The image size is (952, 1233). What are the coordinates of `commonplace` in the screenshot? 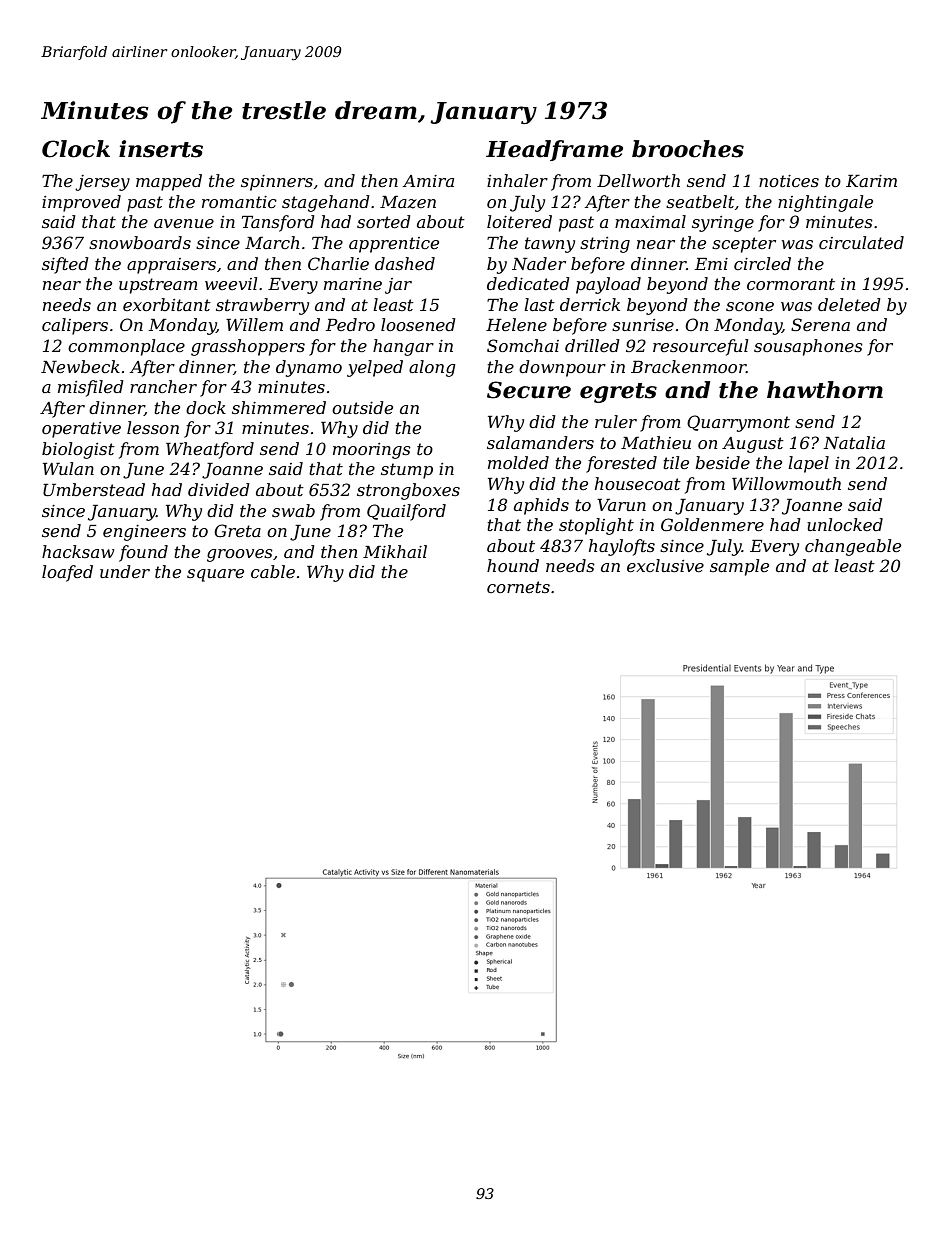 It's located at (126, 347).
